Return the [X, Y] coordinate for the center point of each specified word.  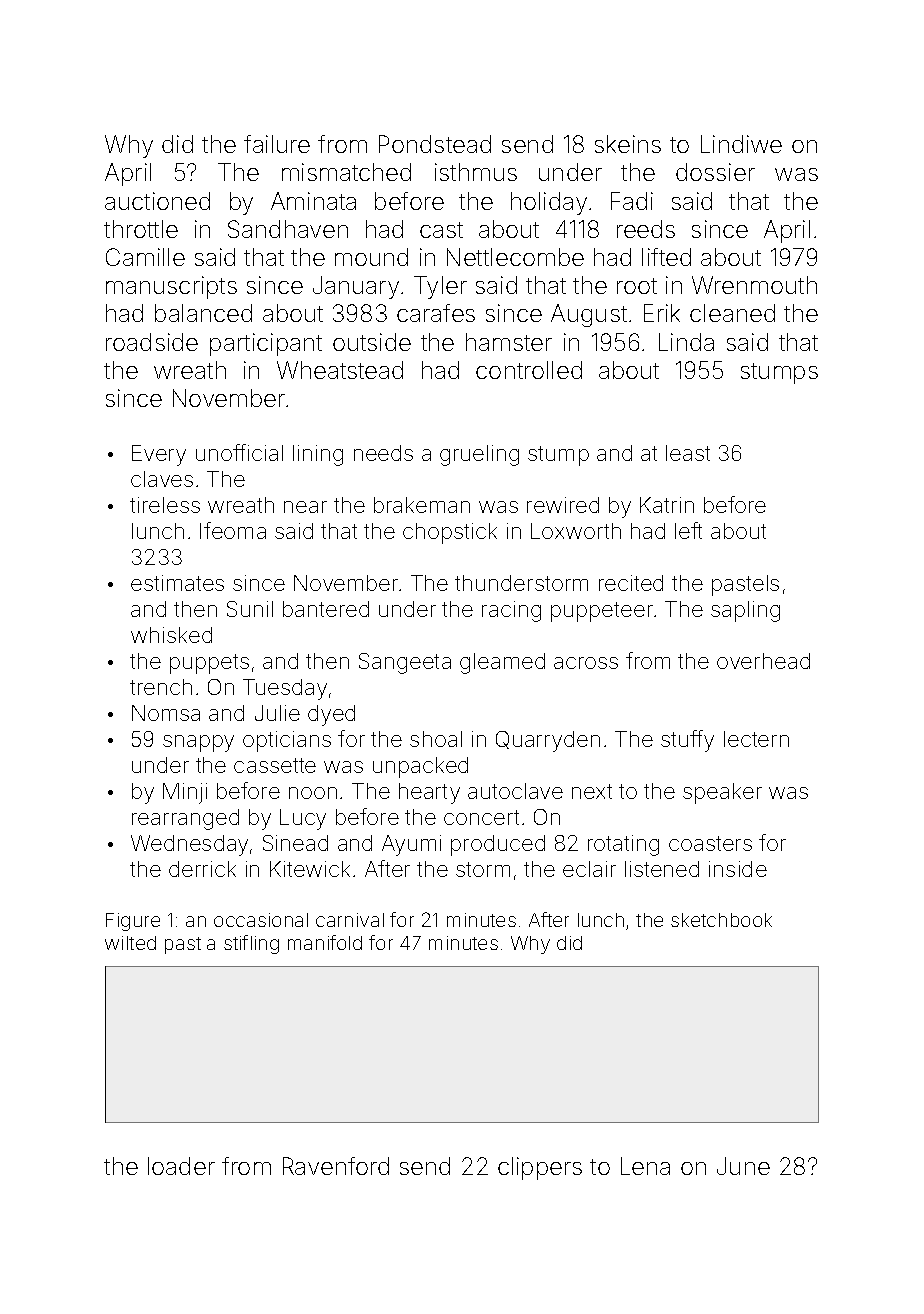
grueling [479, 455]
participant [266, 344]
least [688, 453]
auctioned [157, 201]
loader [181, 1166]
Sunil [250, 609]
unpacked [420, 767]
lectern [756, 739]
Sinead [295, 843]
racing [511, 611]
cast [441, 230]
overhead [763, 661]
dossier [715, 172]
